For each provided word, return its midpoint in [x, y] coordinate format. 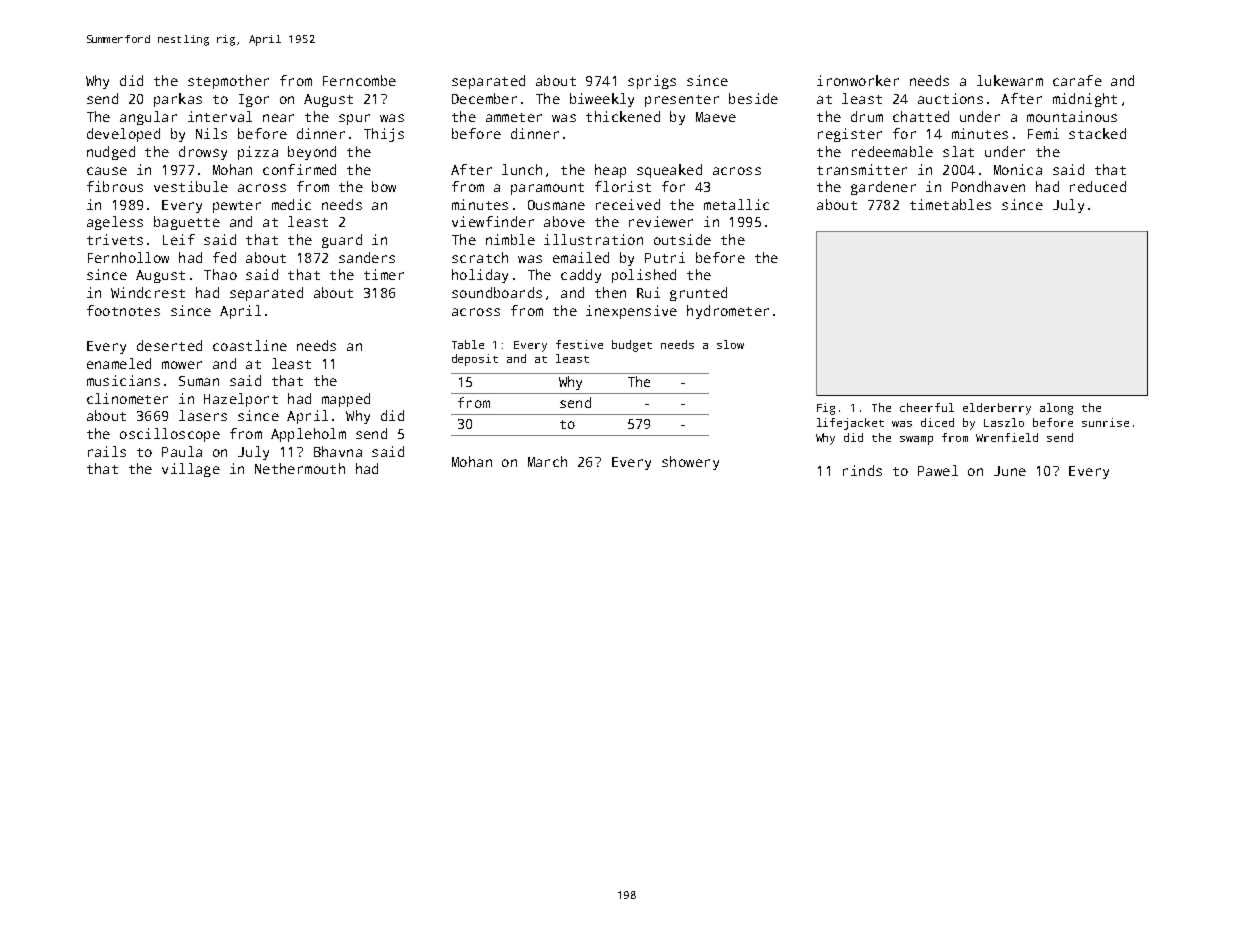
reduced [1098, 186]
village [191, 470]
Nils [211, 133]
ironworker [858, 80]
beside [753, 98]
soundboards [497, 292]
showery [690, 463]
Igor [254, 100]
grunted [698, 294]
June [1010, 471]
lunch [522, 169]
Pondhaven [988, 186]
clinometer [127, 398]
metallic [736, 204]
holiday [480, 276]
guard [342, 241]
